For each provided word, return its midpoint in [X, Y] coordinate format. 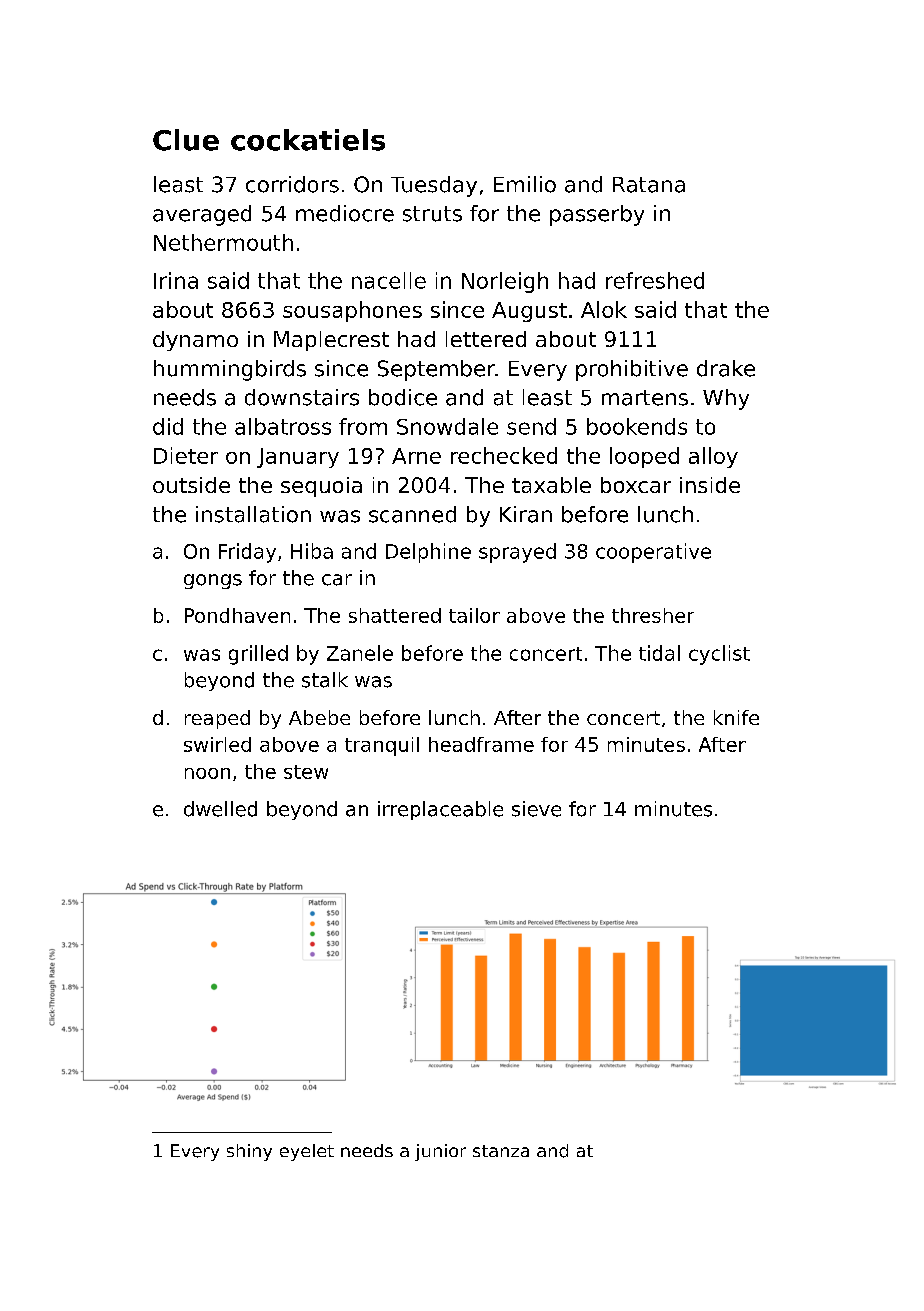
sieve [536, 809]
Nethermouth [223, 242]
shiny [249, 1152]
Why [726, 399]
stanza [501, 1151]
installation [253, 514]
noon [207, 773]
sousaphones [352, 311]
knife [736, 717]
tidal [659, 653]
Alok [604, 309]
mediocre [345, 213]
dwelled [220, 809]
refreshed [655, 280]
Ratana [649, 185]
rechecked [504, 455]
